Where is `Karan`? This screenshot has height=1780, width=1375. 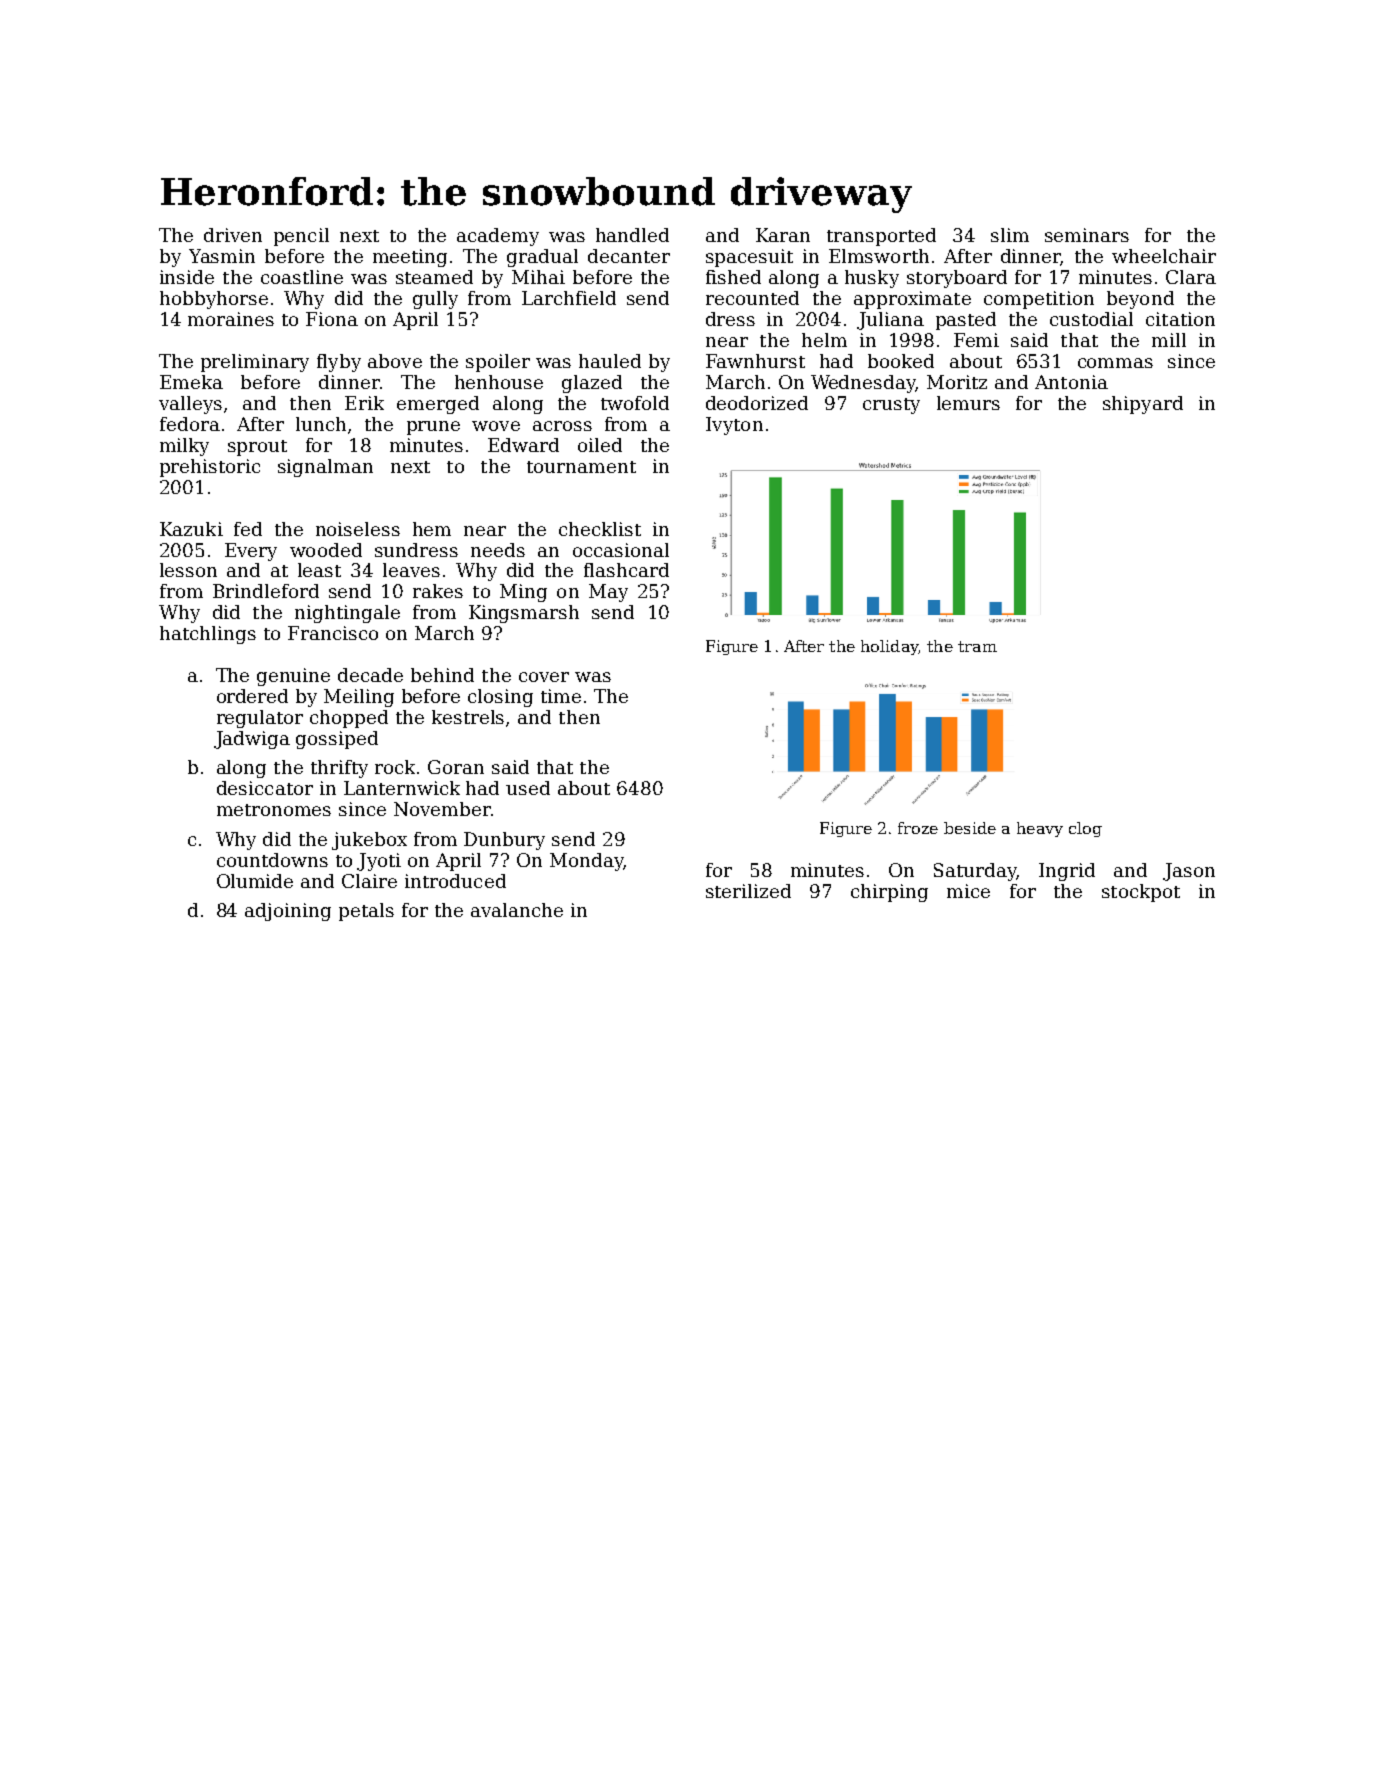 Karan is located at coordinates (783, 235).
